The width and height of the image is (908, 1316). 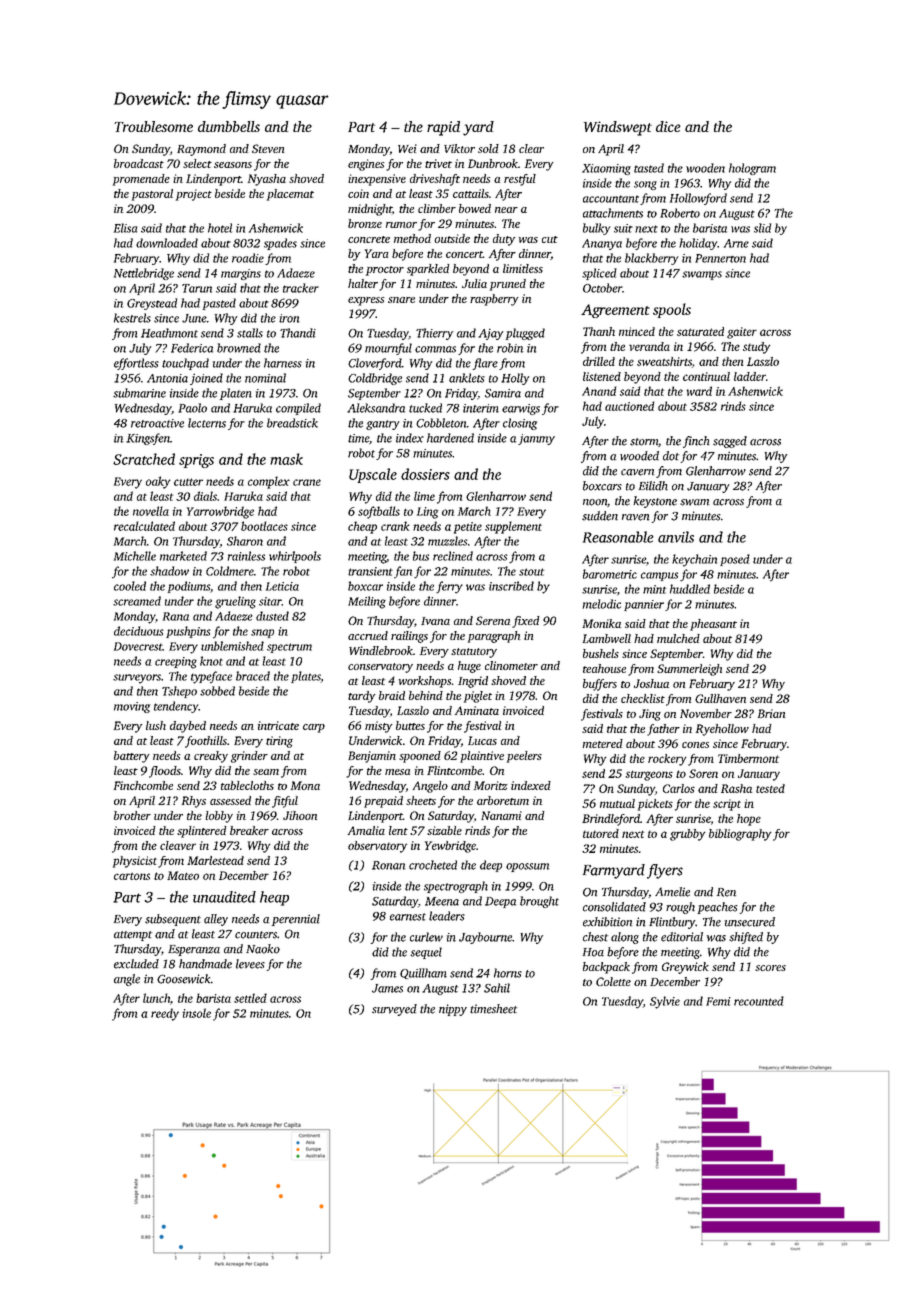 What do you see at coordinates (247, 785) in the image?
I see `tablecloths` at bounding box center [247, 785].
